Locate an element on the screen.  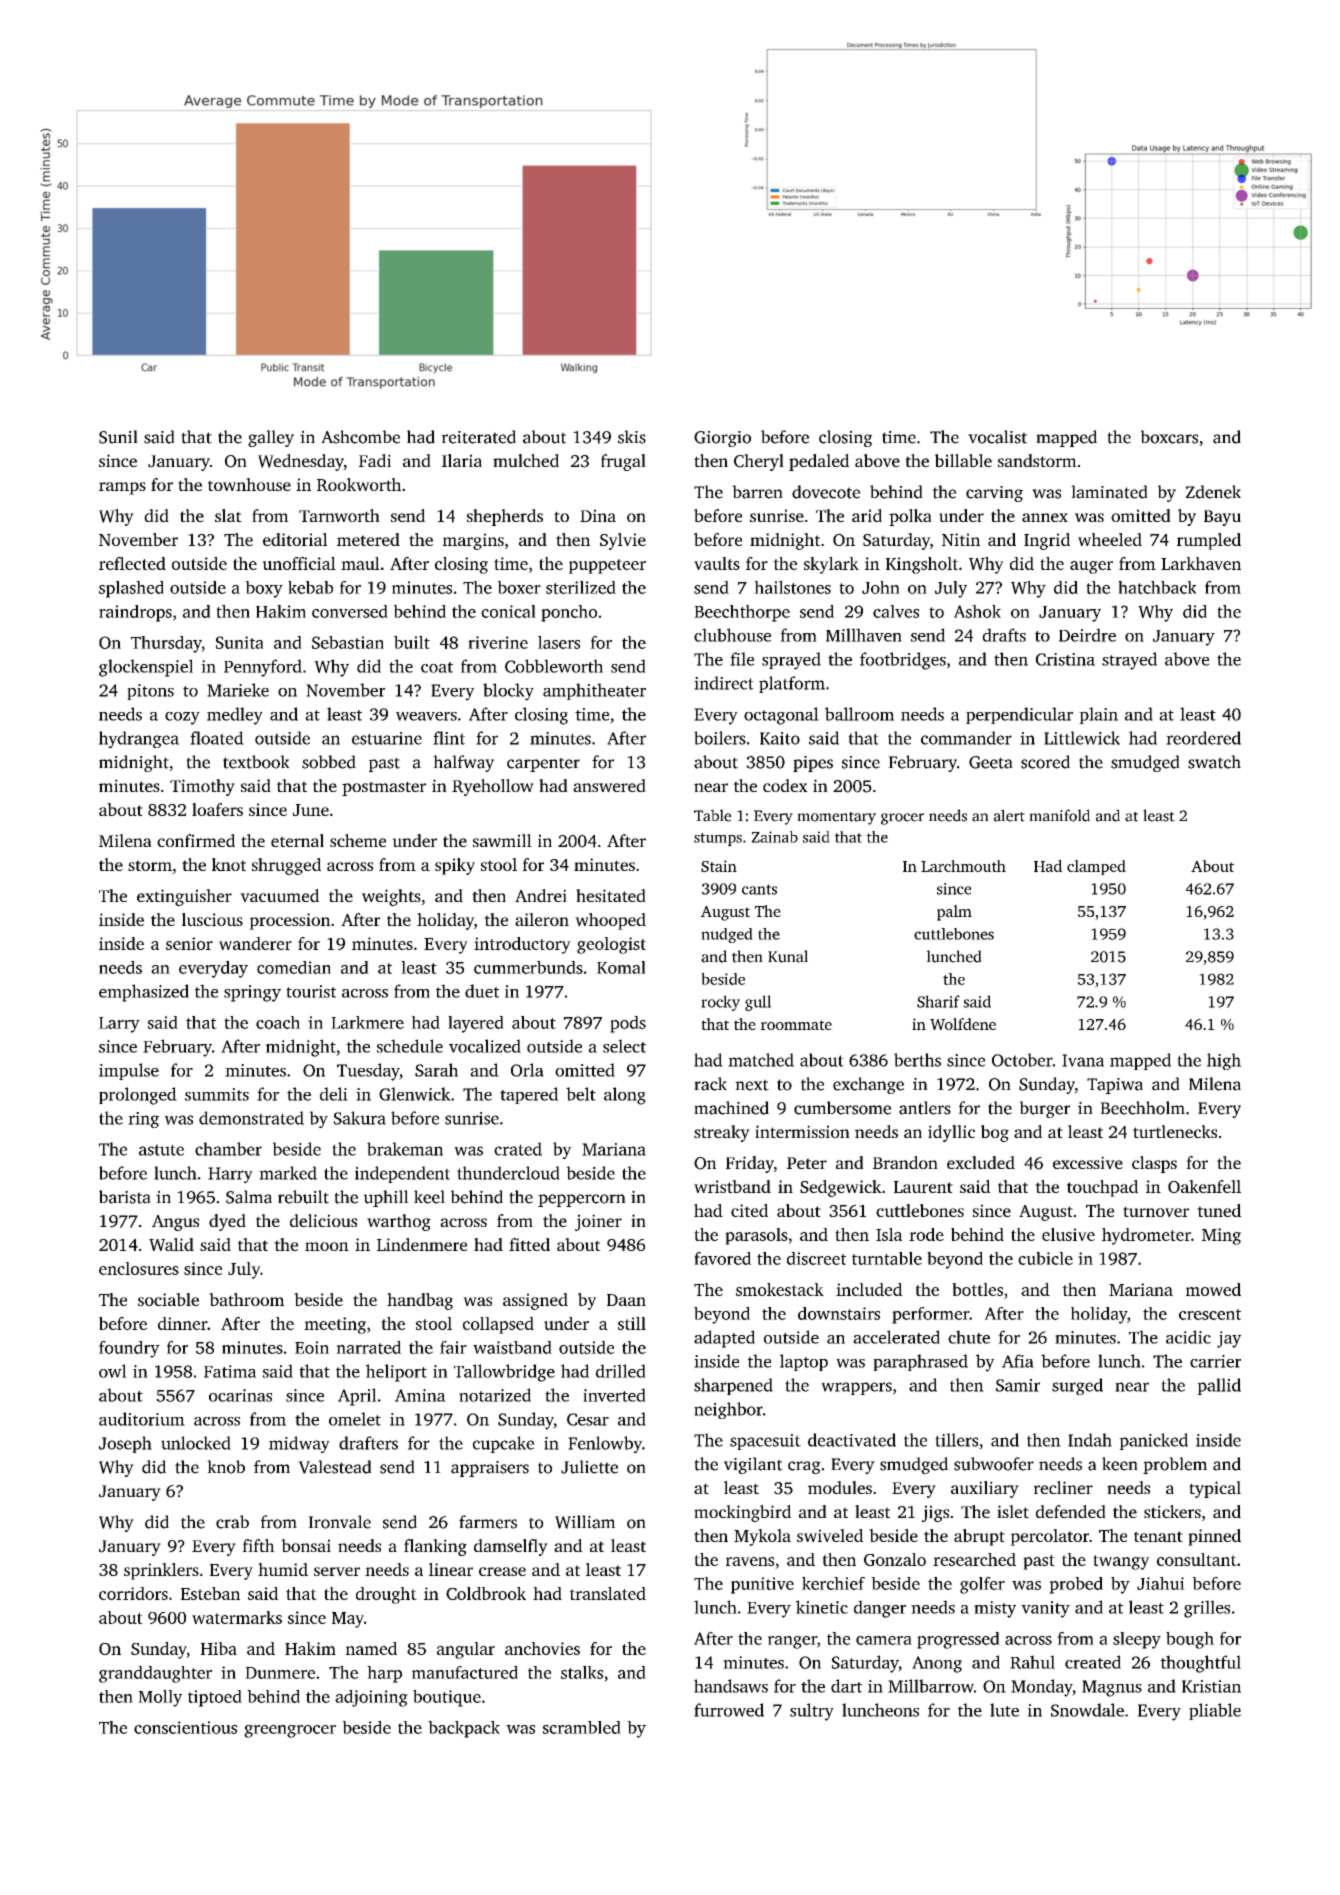
touchpad is located at coordinates (1102, 1188).
